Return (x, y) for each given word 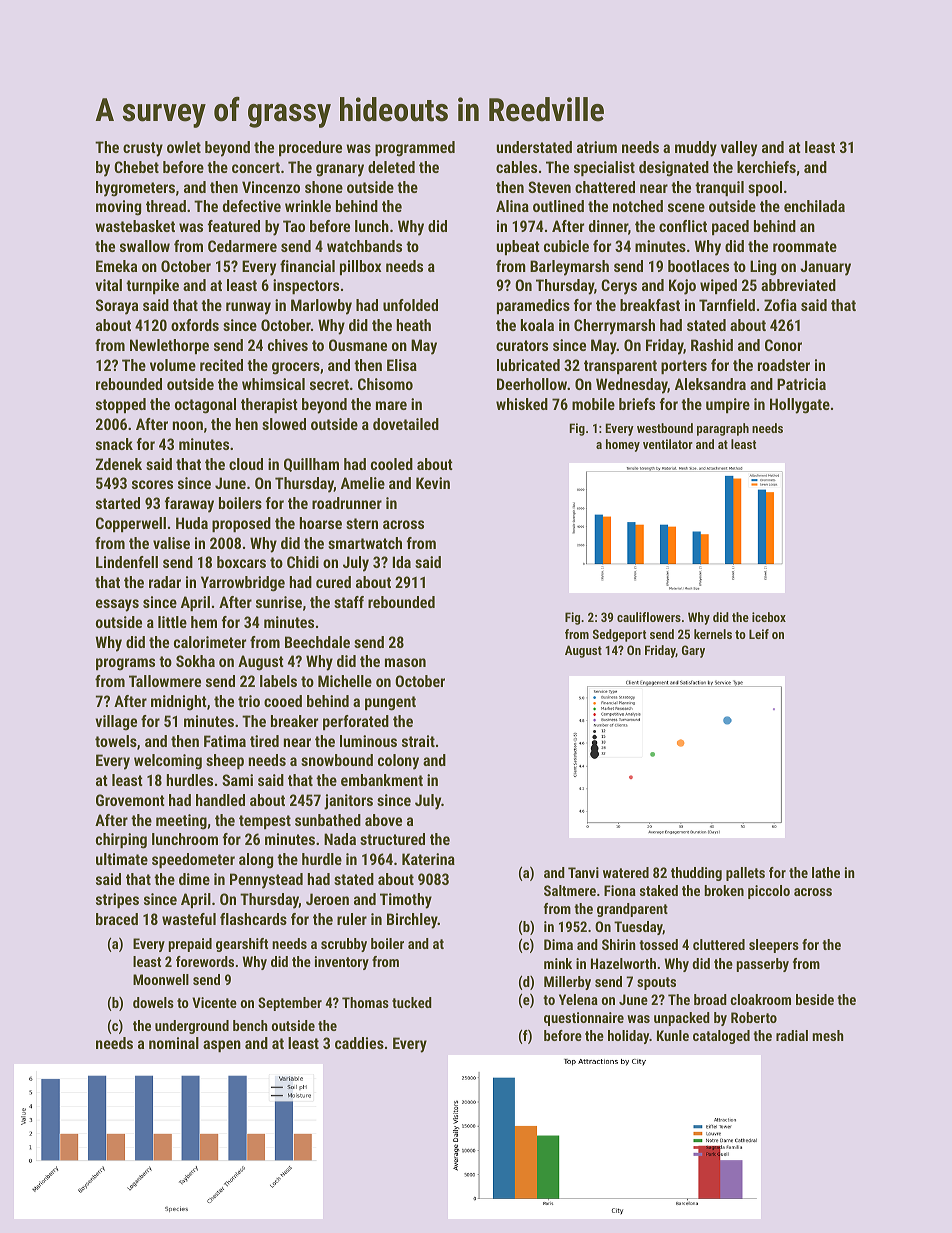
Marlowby (321, 307)
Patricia (801, 384)
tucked (412, 1002)
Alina (512, 206)
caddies (359, 1043)
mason (405, 662)
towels (116, 741)
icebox (769, 617)
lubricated (528, 365)
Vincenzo (271, 187)
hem (204, 622)
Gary (693, 651)
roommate (805, 246)
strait (418, 741)
